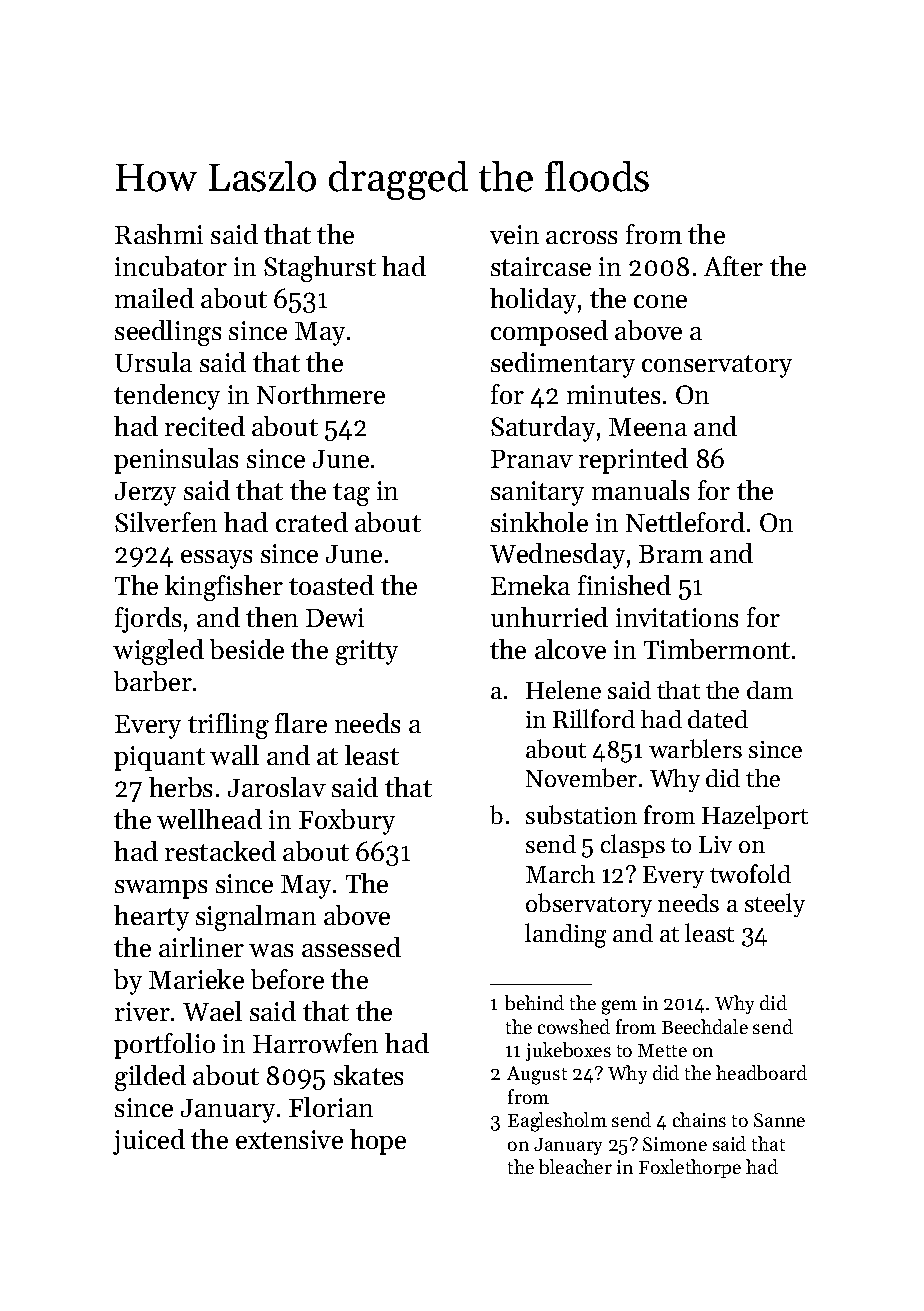 The width and height of the document is (924, 1311). I want to click on vein, so click(514, 234).
